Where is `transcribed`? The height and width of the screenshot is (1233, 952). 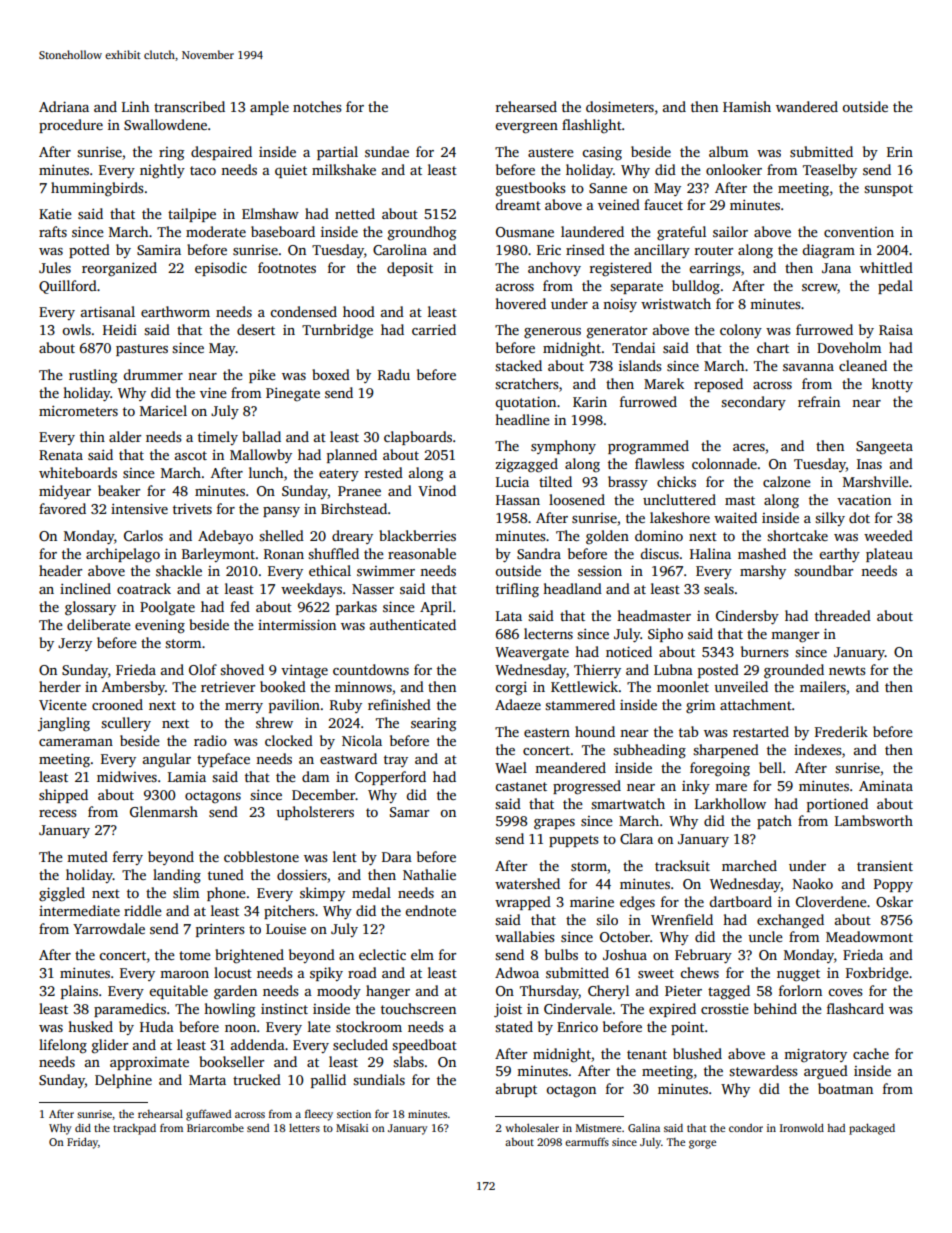 transcribed is located at coordinates (189, 106).
